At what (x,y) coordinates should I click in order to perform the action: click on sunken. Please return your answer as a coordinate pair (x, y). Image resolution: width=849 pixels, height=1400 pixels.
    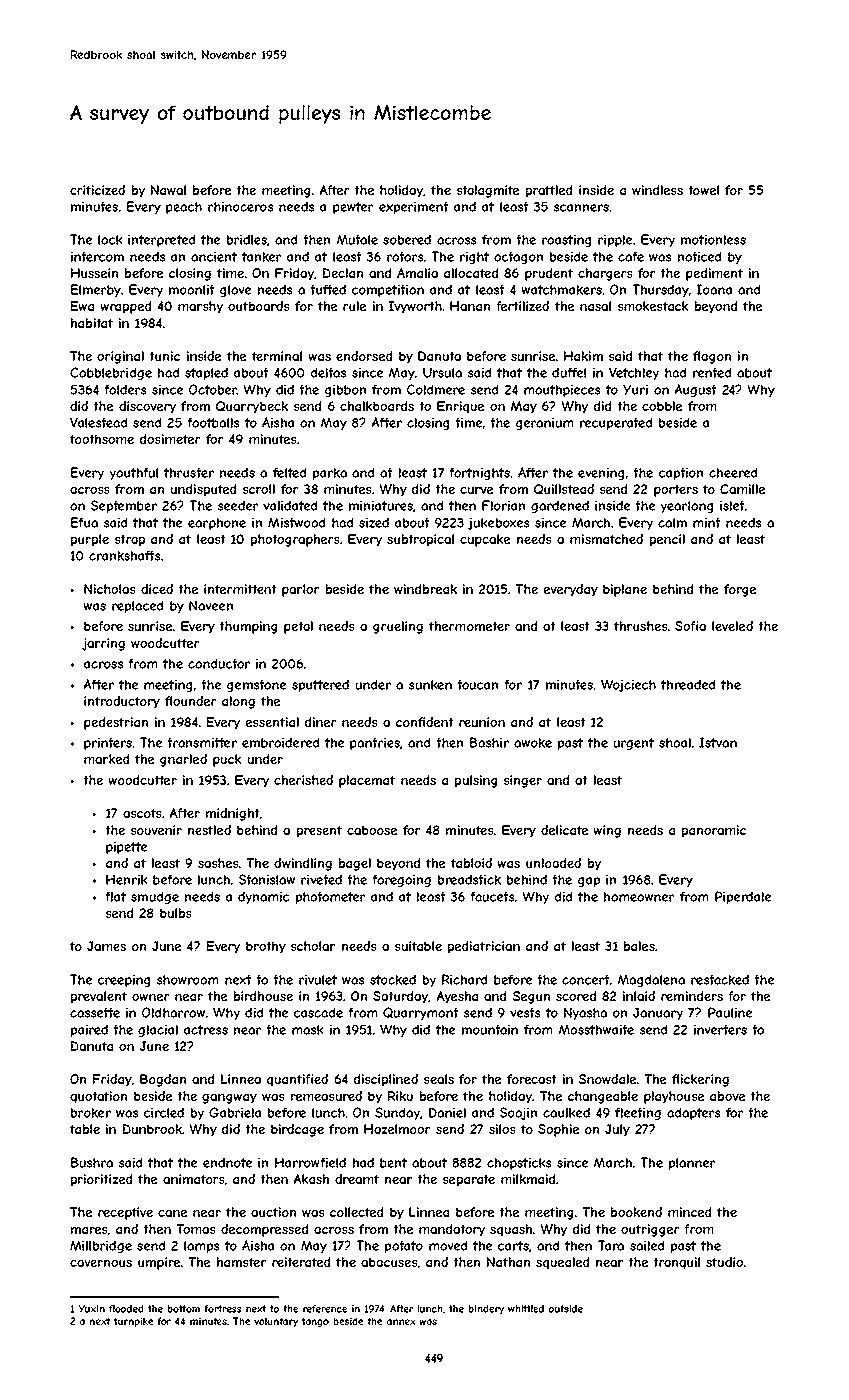
    Looking at the image, I should click on (430, 685).
